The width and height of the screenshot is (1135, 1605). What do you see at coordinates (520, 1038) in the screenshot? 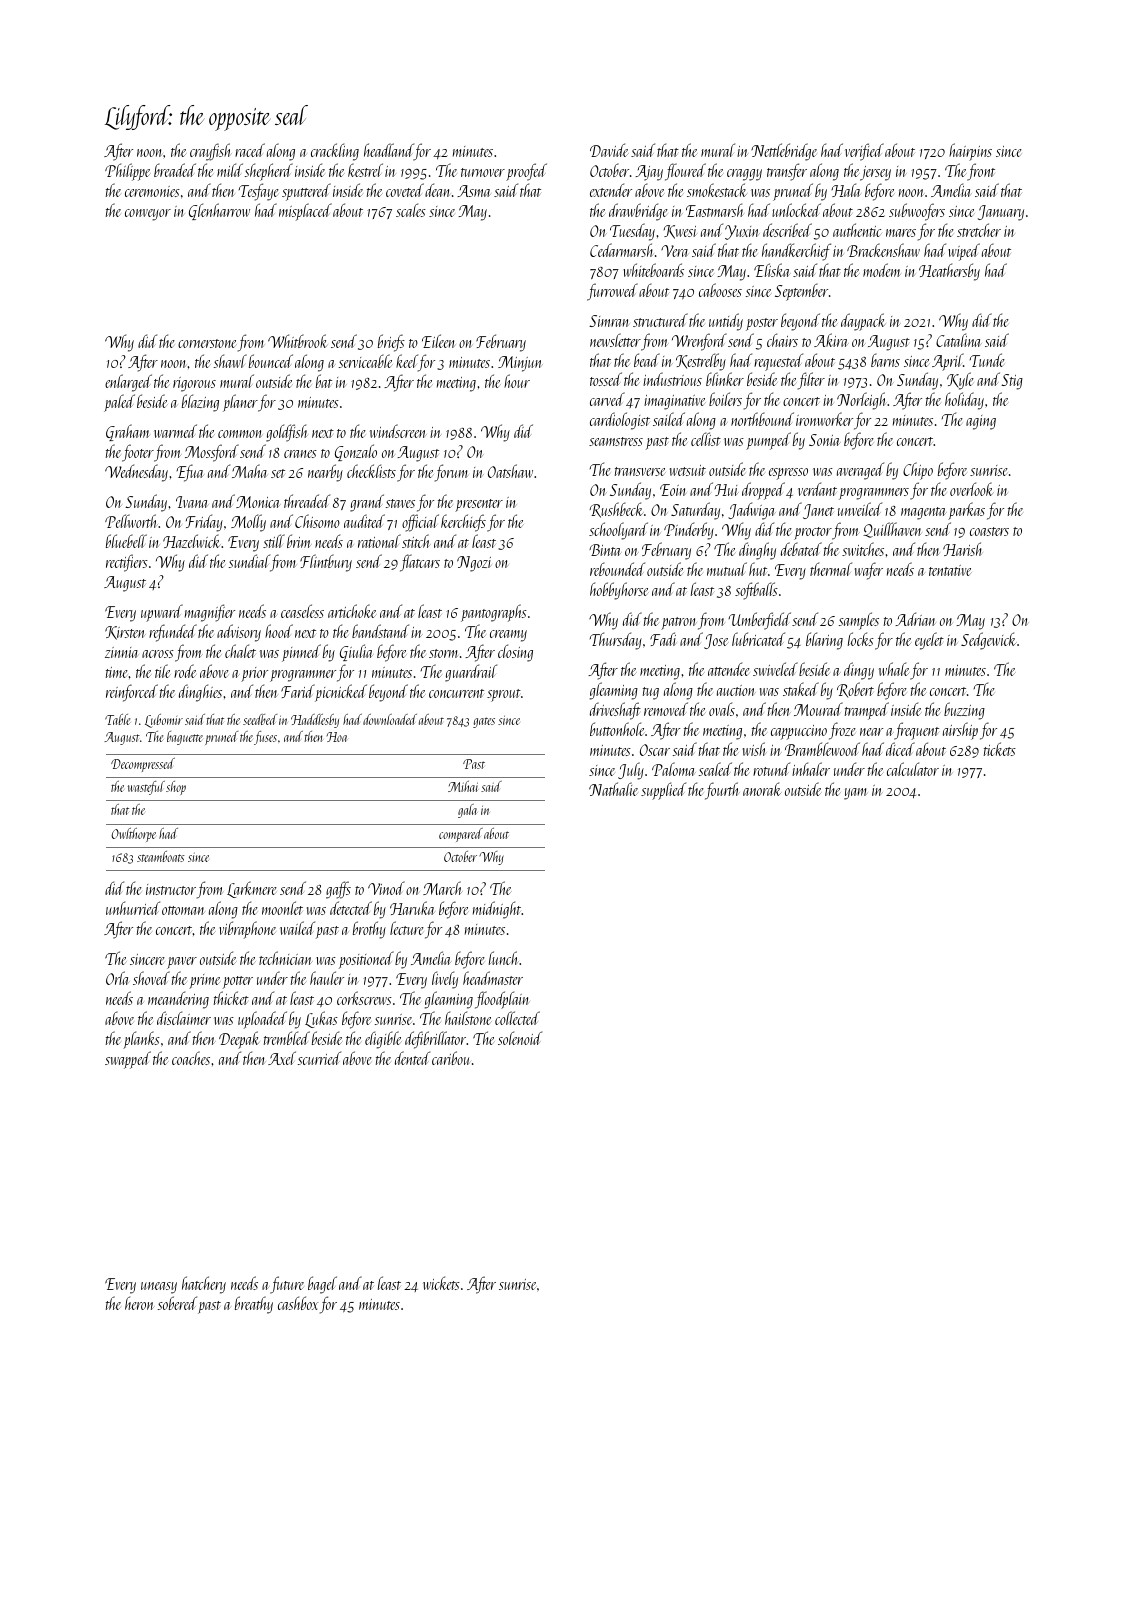
I see `solenoid` at bounding box center [520, 1038].
